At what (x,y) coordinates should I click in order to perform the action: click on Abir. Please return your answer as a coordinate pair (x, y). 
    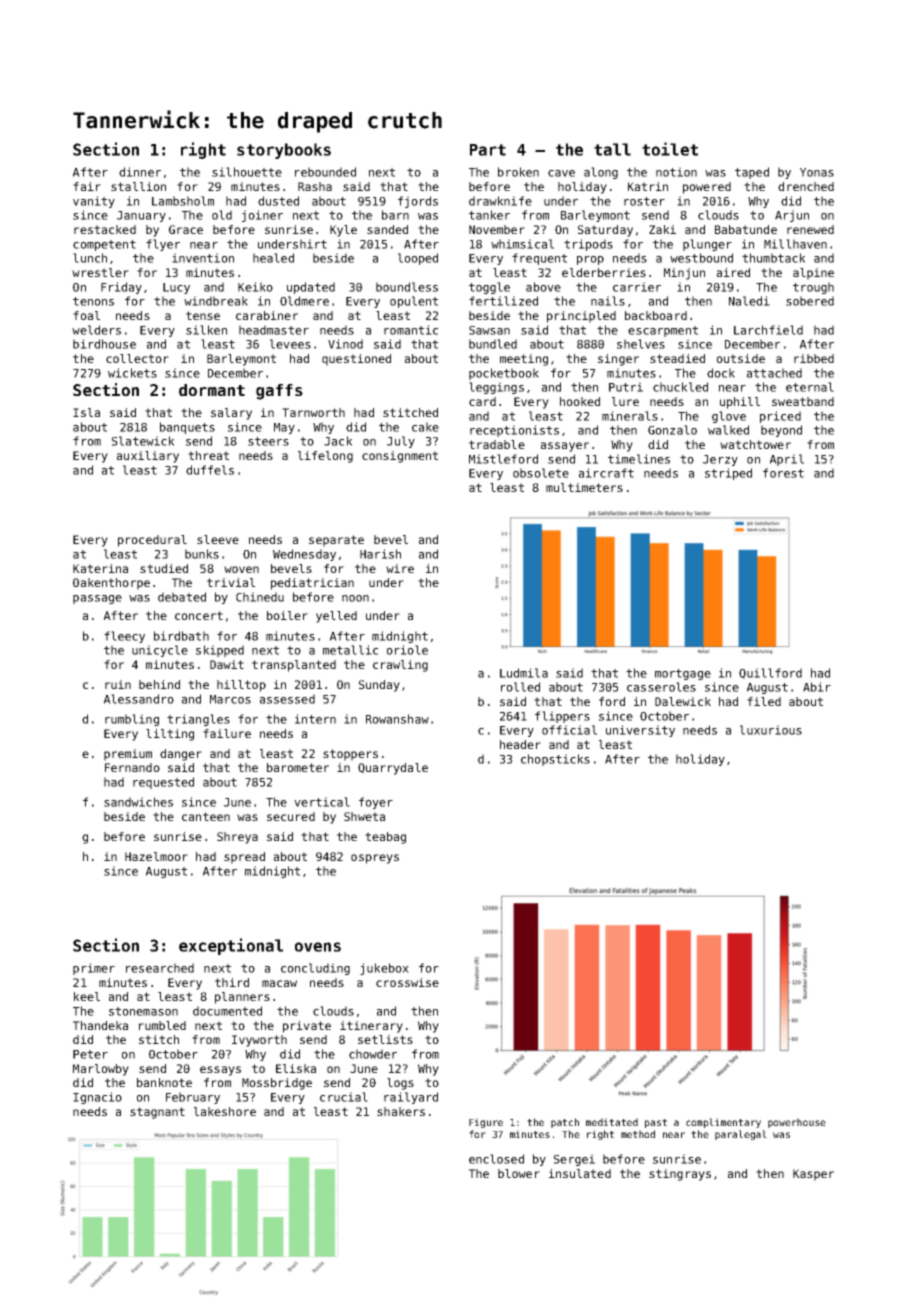
    Looking at the image, I should click on (817, 687).
